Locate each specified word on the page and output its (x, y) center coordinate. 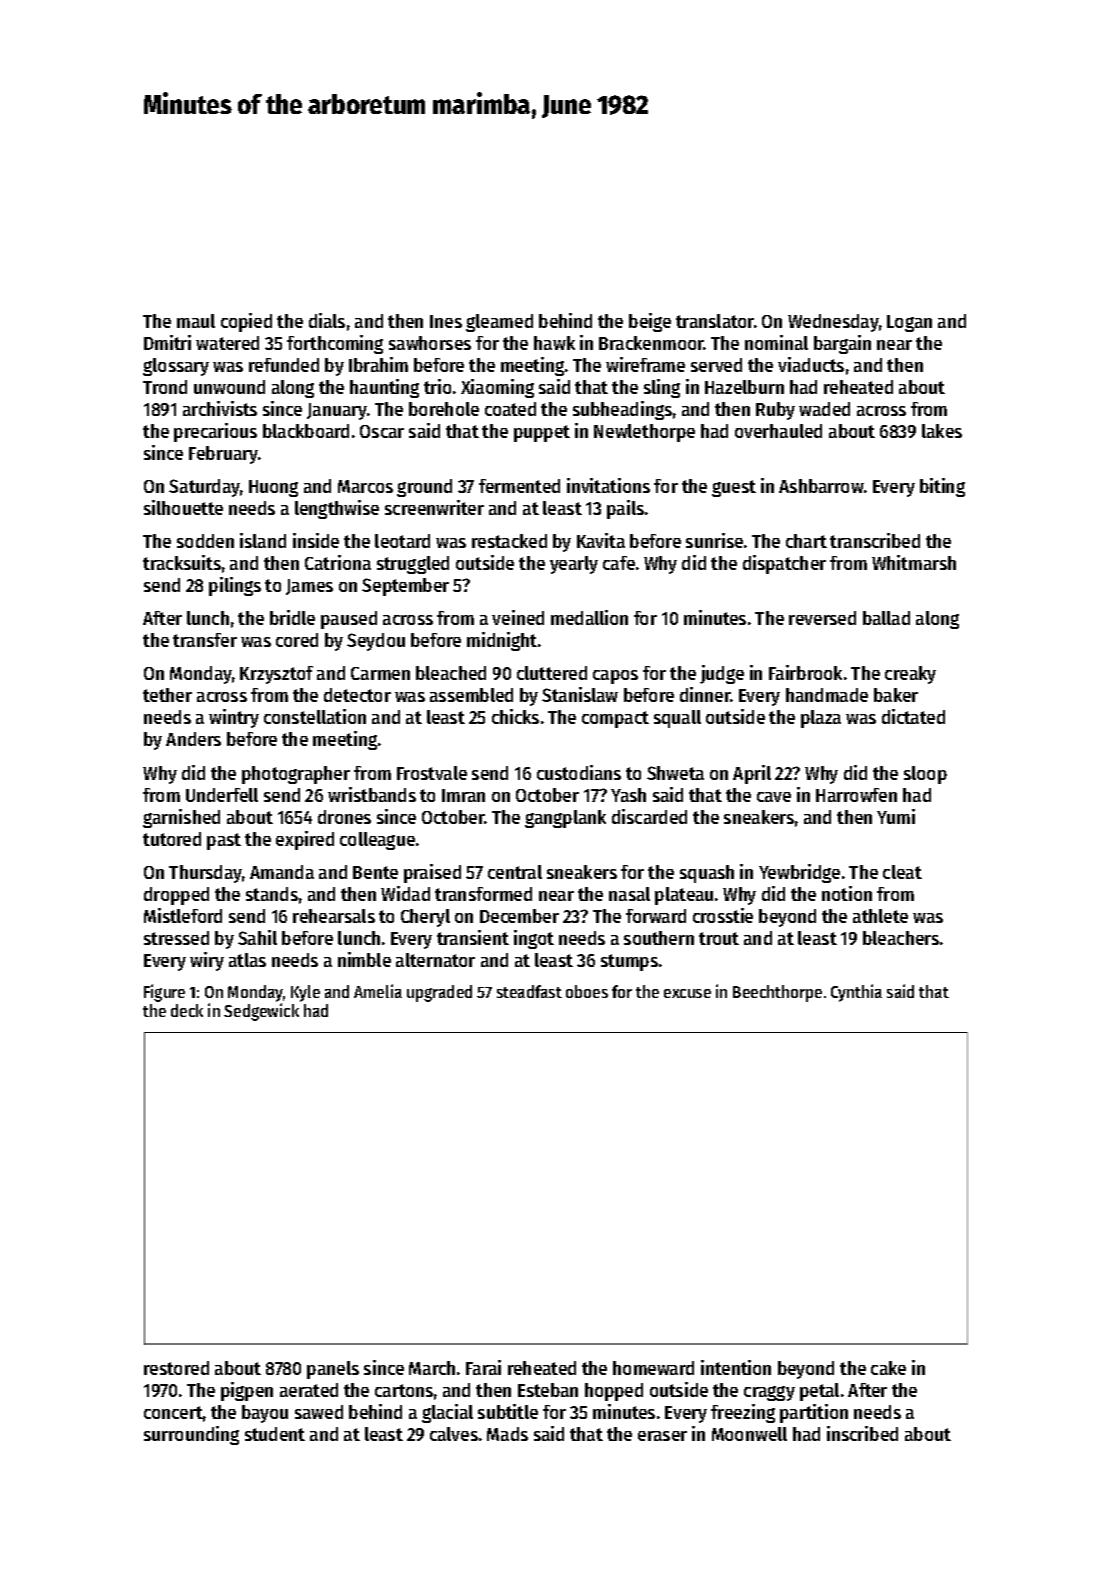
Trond (165, 387)
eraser (662, 1436)
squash (707, 874)
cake (888, 1368)
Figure (164, 993)
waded (824, 409)
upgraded (439, 993)
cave (774, 797)
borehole (444, 409)
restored (176, 1368)
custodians (579, 772)
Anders (193, 739)
